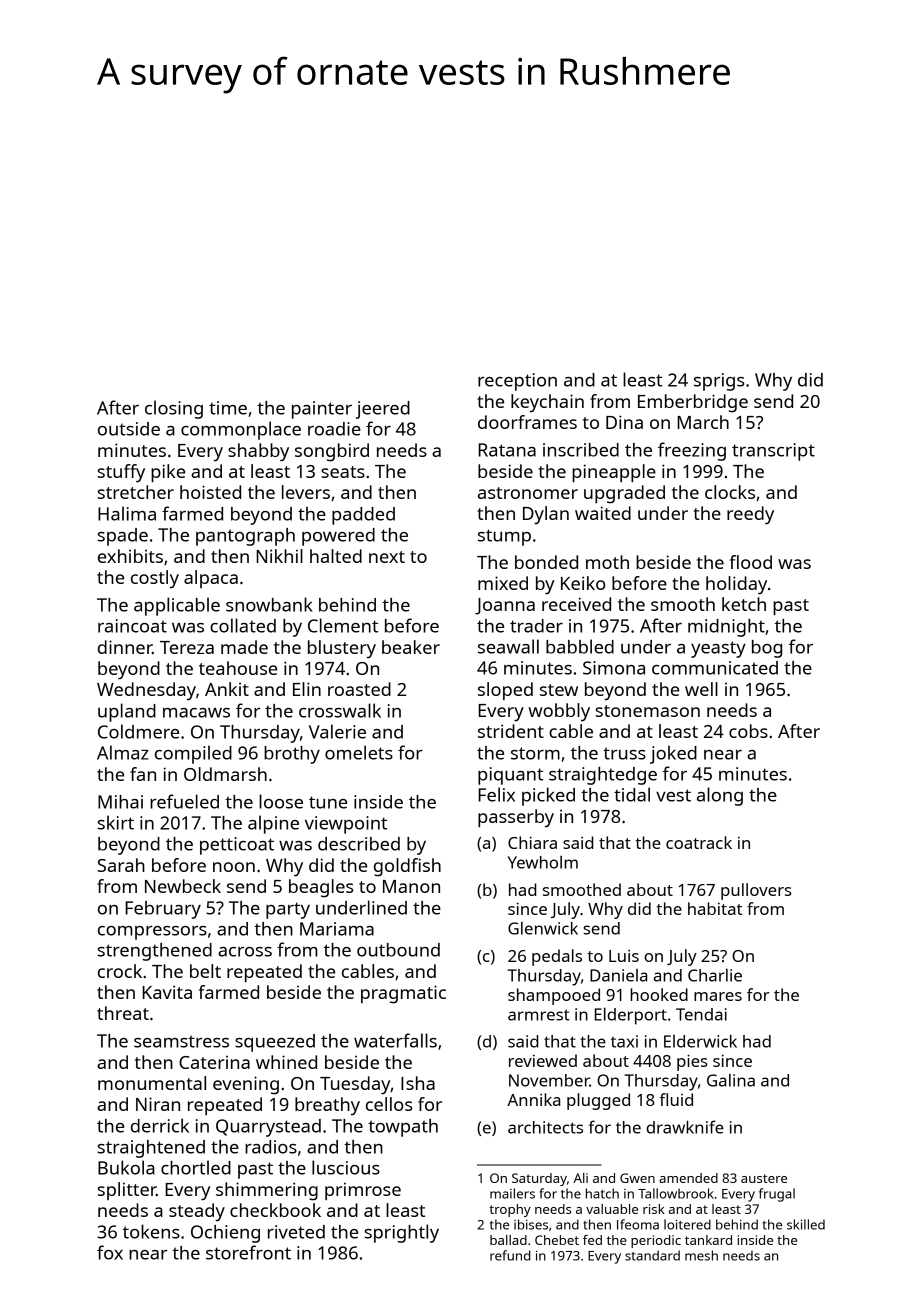  Describe the element at coordinates (245, 537) in the screenshot. I see `pantograph` at that location.
